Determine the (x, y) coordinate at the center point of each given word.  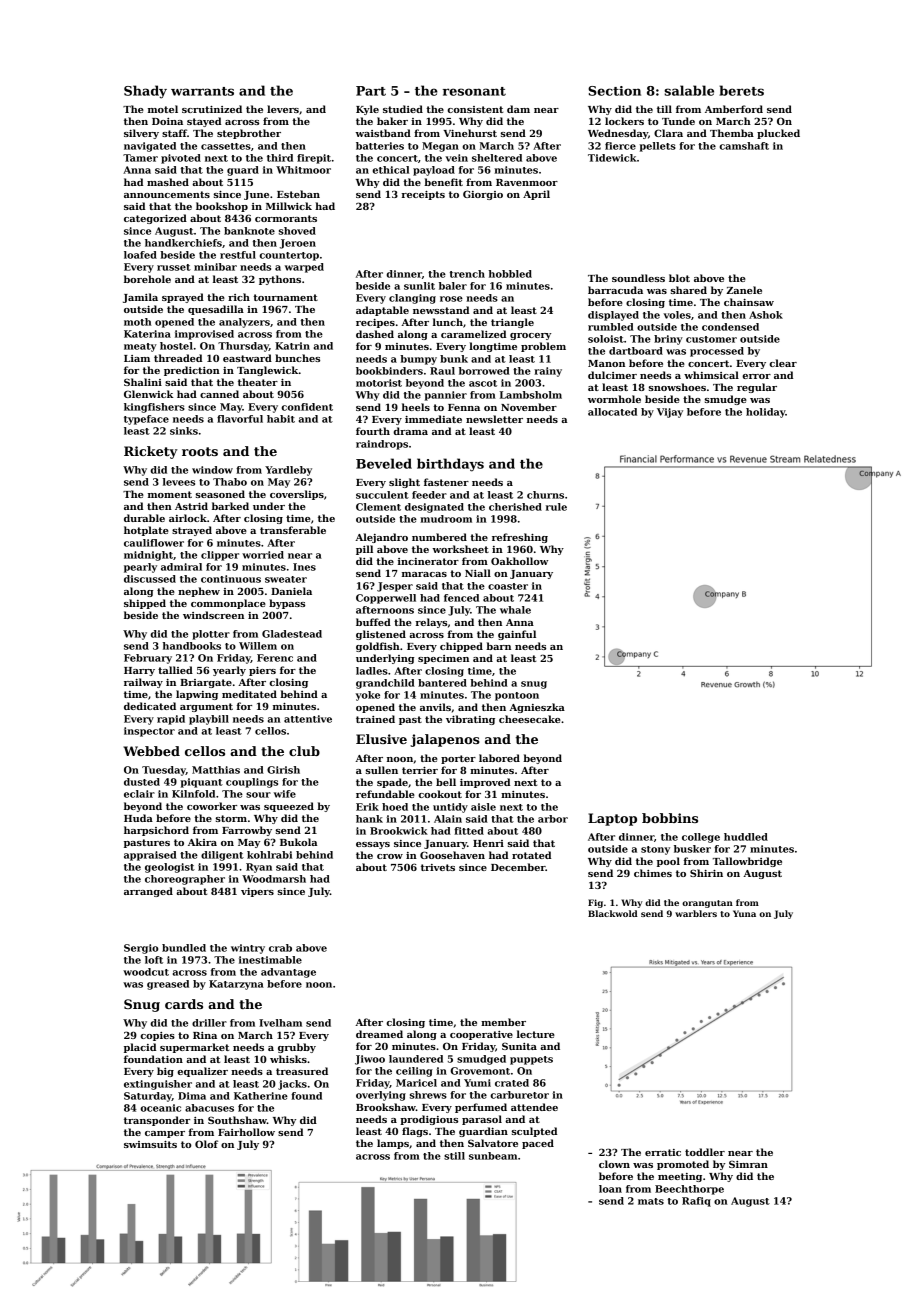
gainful (517, 635)
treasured (302, 1071)
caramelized (473, 334)
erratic (663, 1152)
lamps (393, 1144)
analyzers (244, 323)
